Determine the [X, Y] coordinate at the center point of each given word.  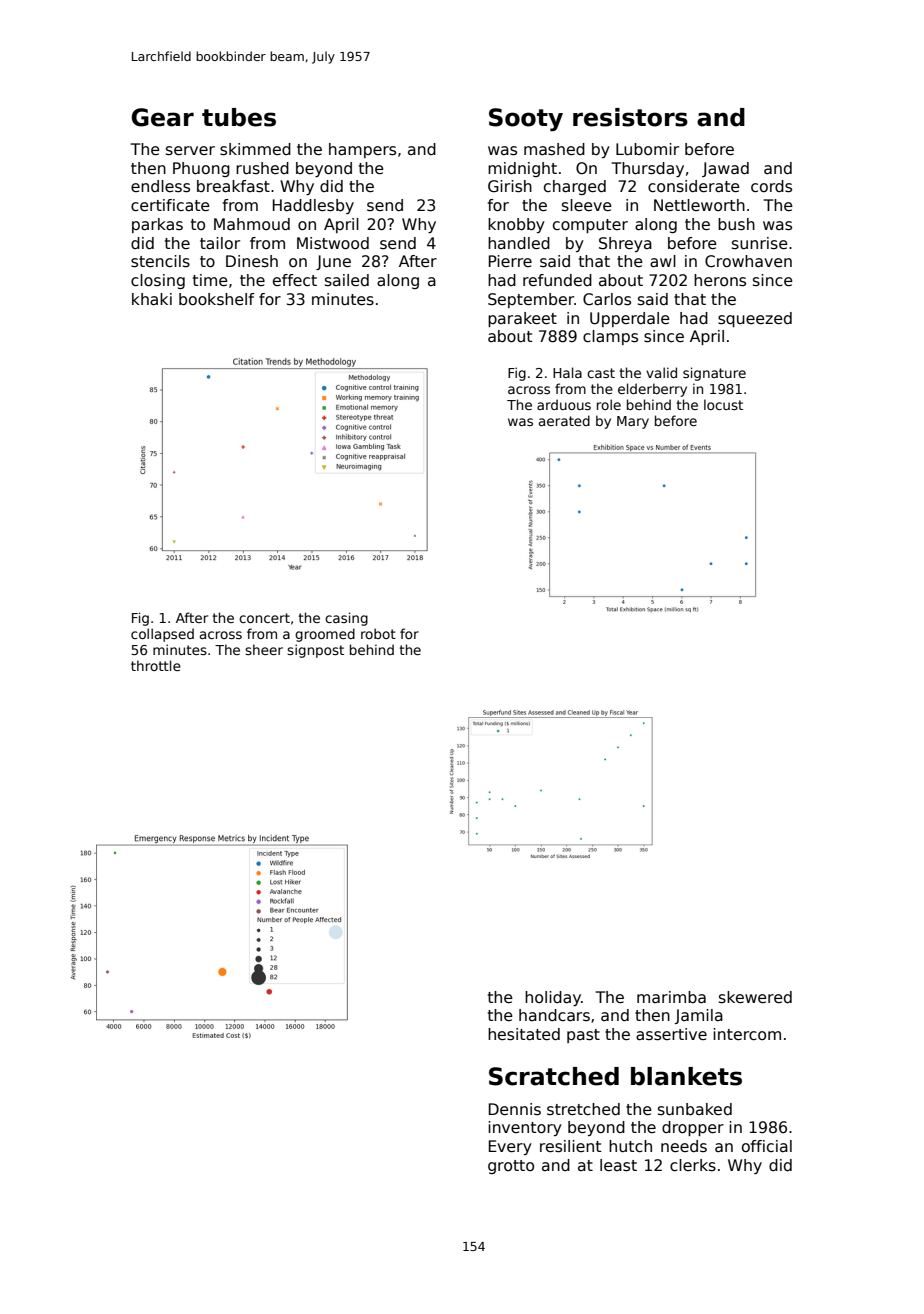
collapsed [162, 635]
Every [510, 1147]
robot [378, 633]
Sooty [526, 119]
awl [663, 261]
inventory [525, 1128]
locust [723, 404]
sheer [264, 649]
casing [346, 619]
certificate [170, 205]
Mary [633, 422]
